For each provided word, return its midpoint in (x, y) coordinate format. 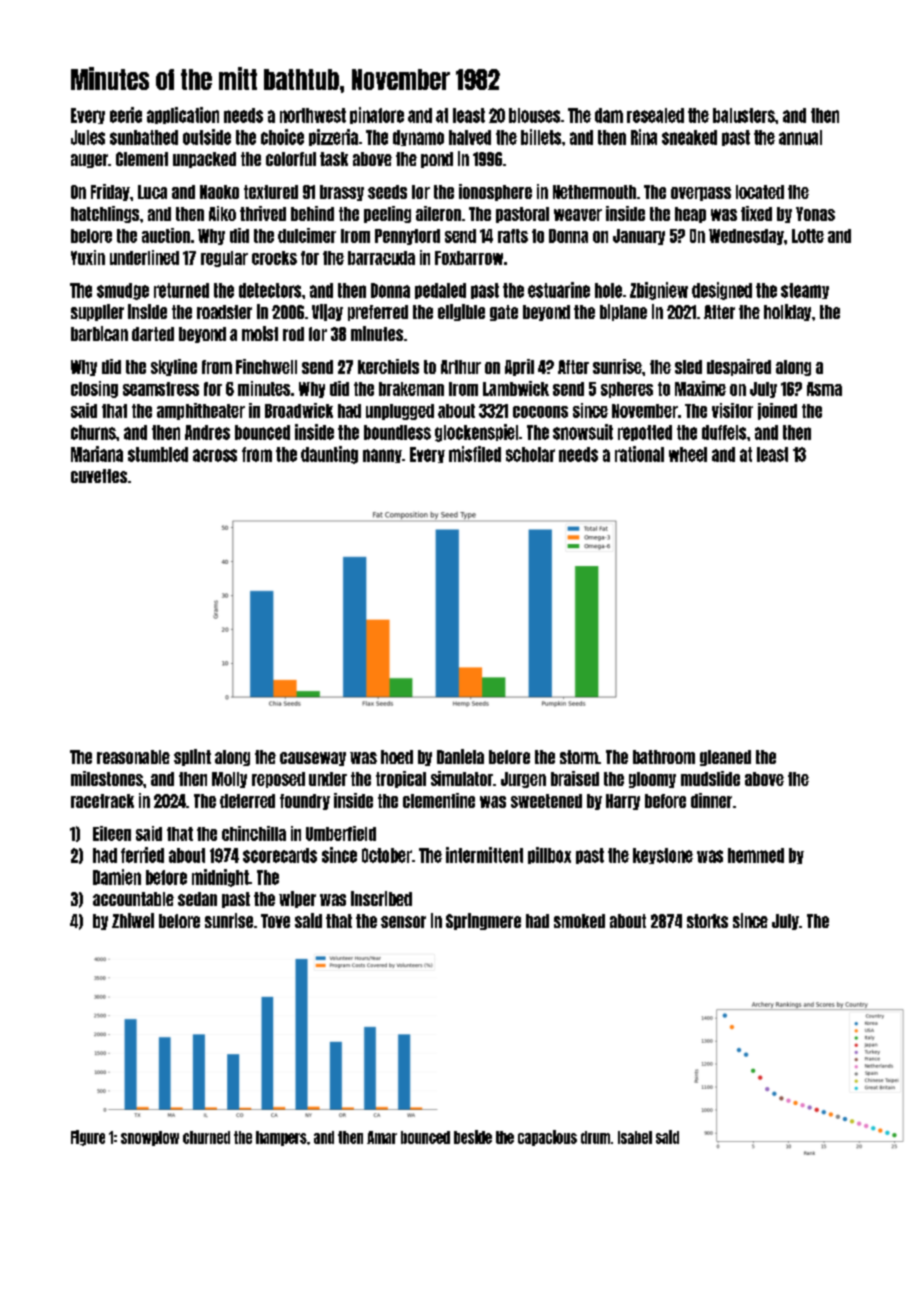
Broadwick (299, 410)
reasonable (133, 757)
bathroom (664, 757)
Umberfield (341, 833)
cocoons (540, 412)
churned (206, 1137)
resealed (655, 115)
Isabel (635, 1137)
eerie (126, 115)
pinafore (377, 115)
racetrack (102, 801)
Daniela (460, 756)
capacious (547, 1138)
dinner (711, 800)
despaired (739, 367)
